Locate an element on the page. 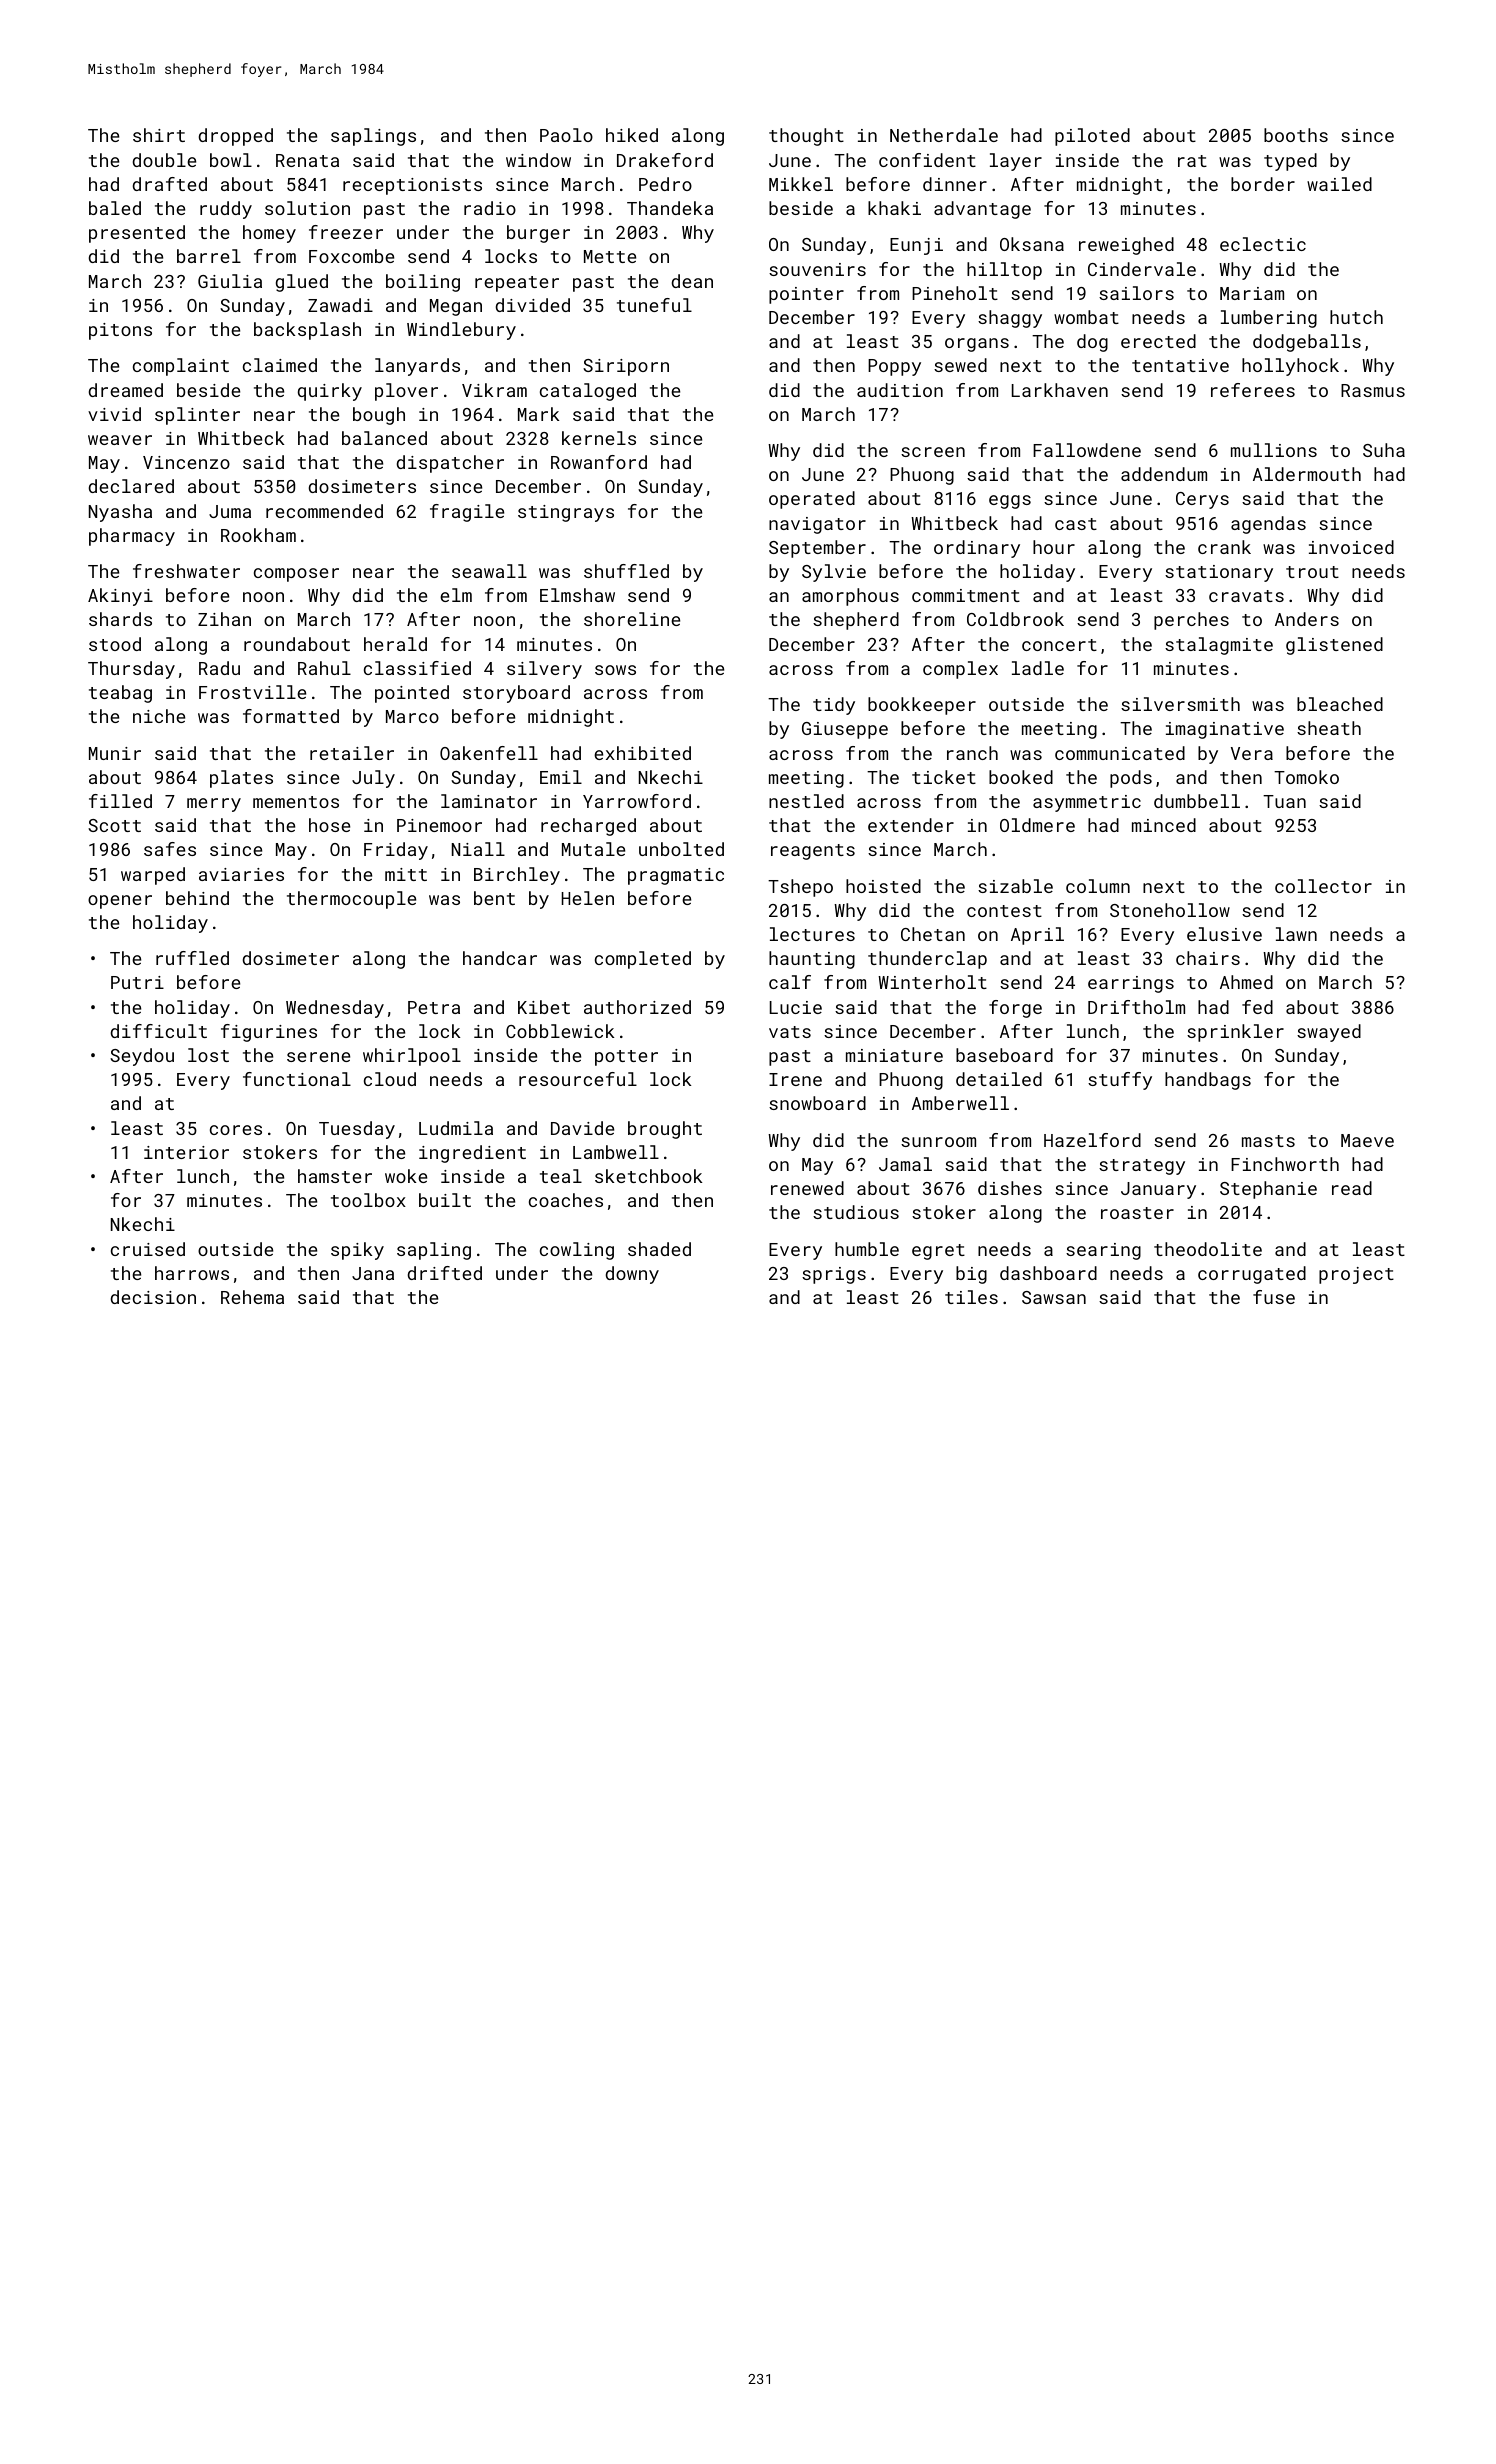 This page has height=2464, width=1496. Suha is located at coordinates (1384, 450).
